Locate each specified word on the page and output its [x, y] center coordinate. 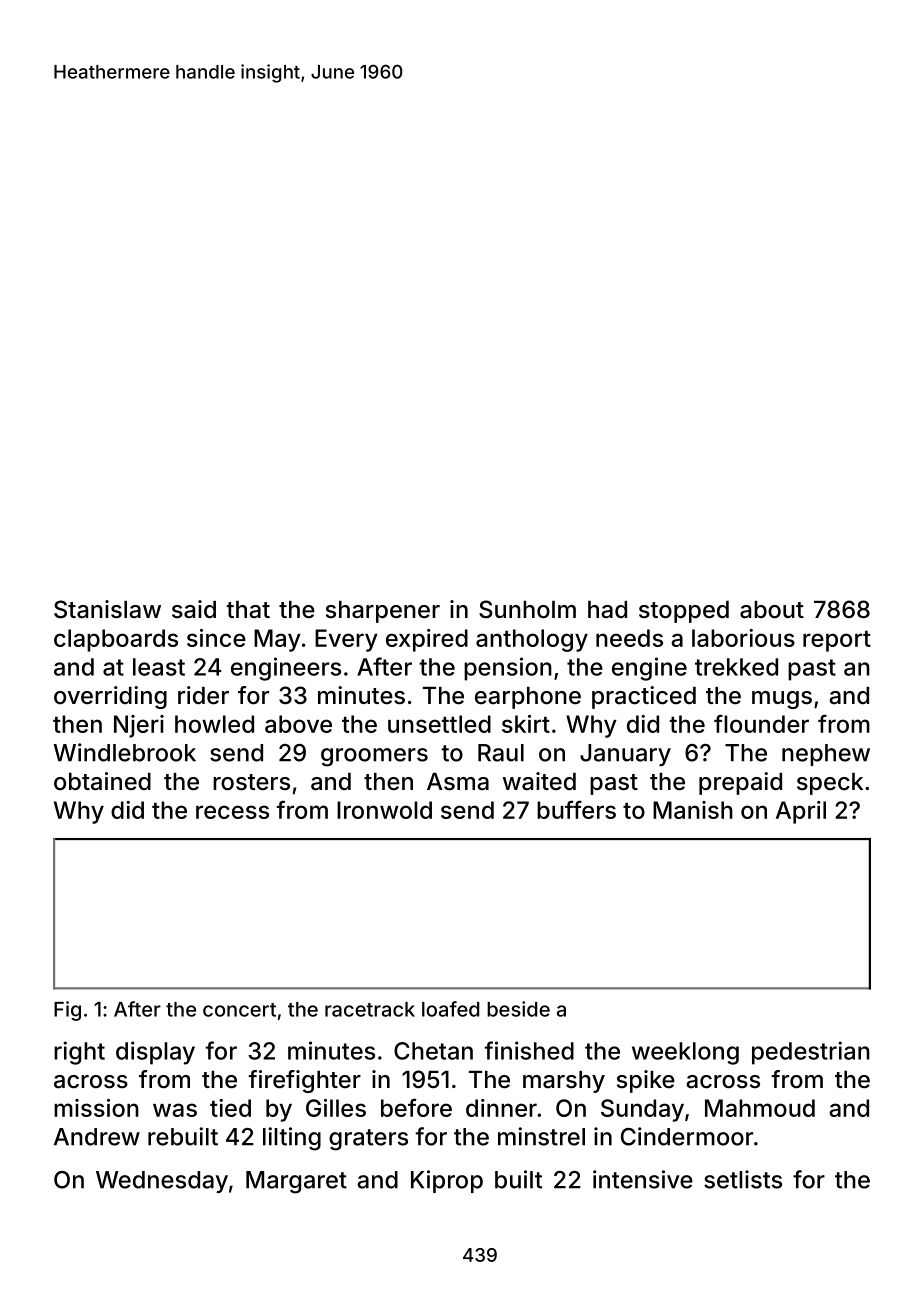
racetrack [370, 1009]
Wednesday [162, 1182]
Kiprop [447, 1181]
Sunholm [527, 609]
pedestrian [811, 1053]
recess [232, 812]
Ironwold [384, 810]
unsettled [439, 724]
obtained [102, 781]
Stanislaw [107, 609]
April [801, 812]
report [837, 641]
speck [830, 784]
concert [239, 1010]
